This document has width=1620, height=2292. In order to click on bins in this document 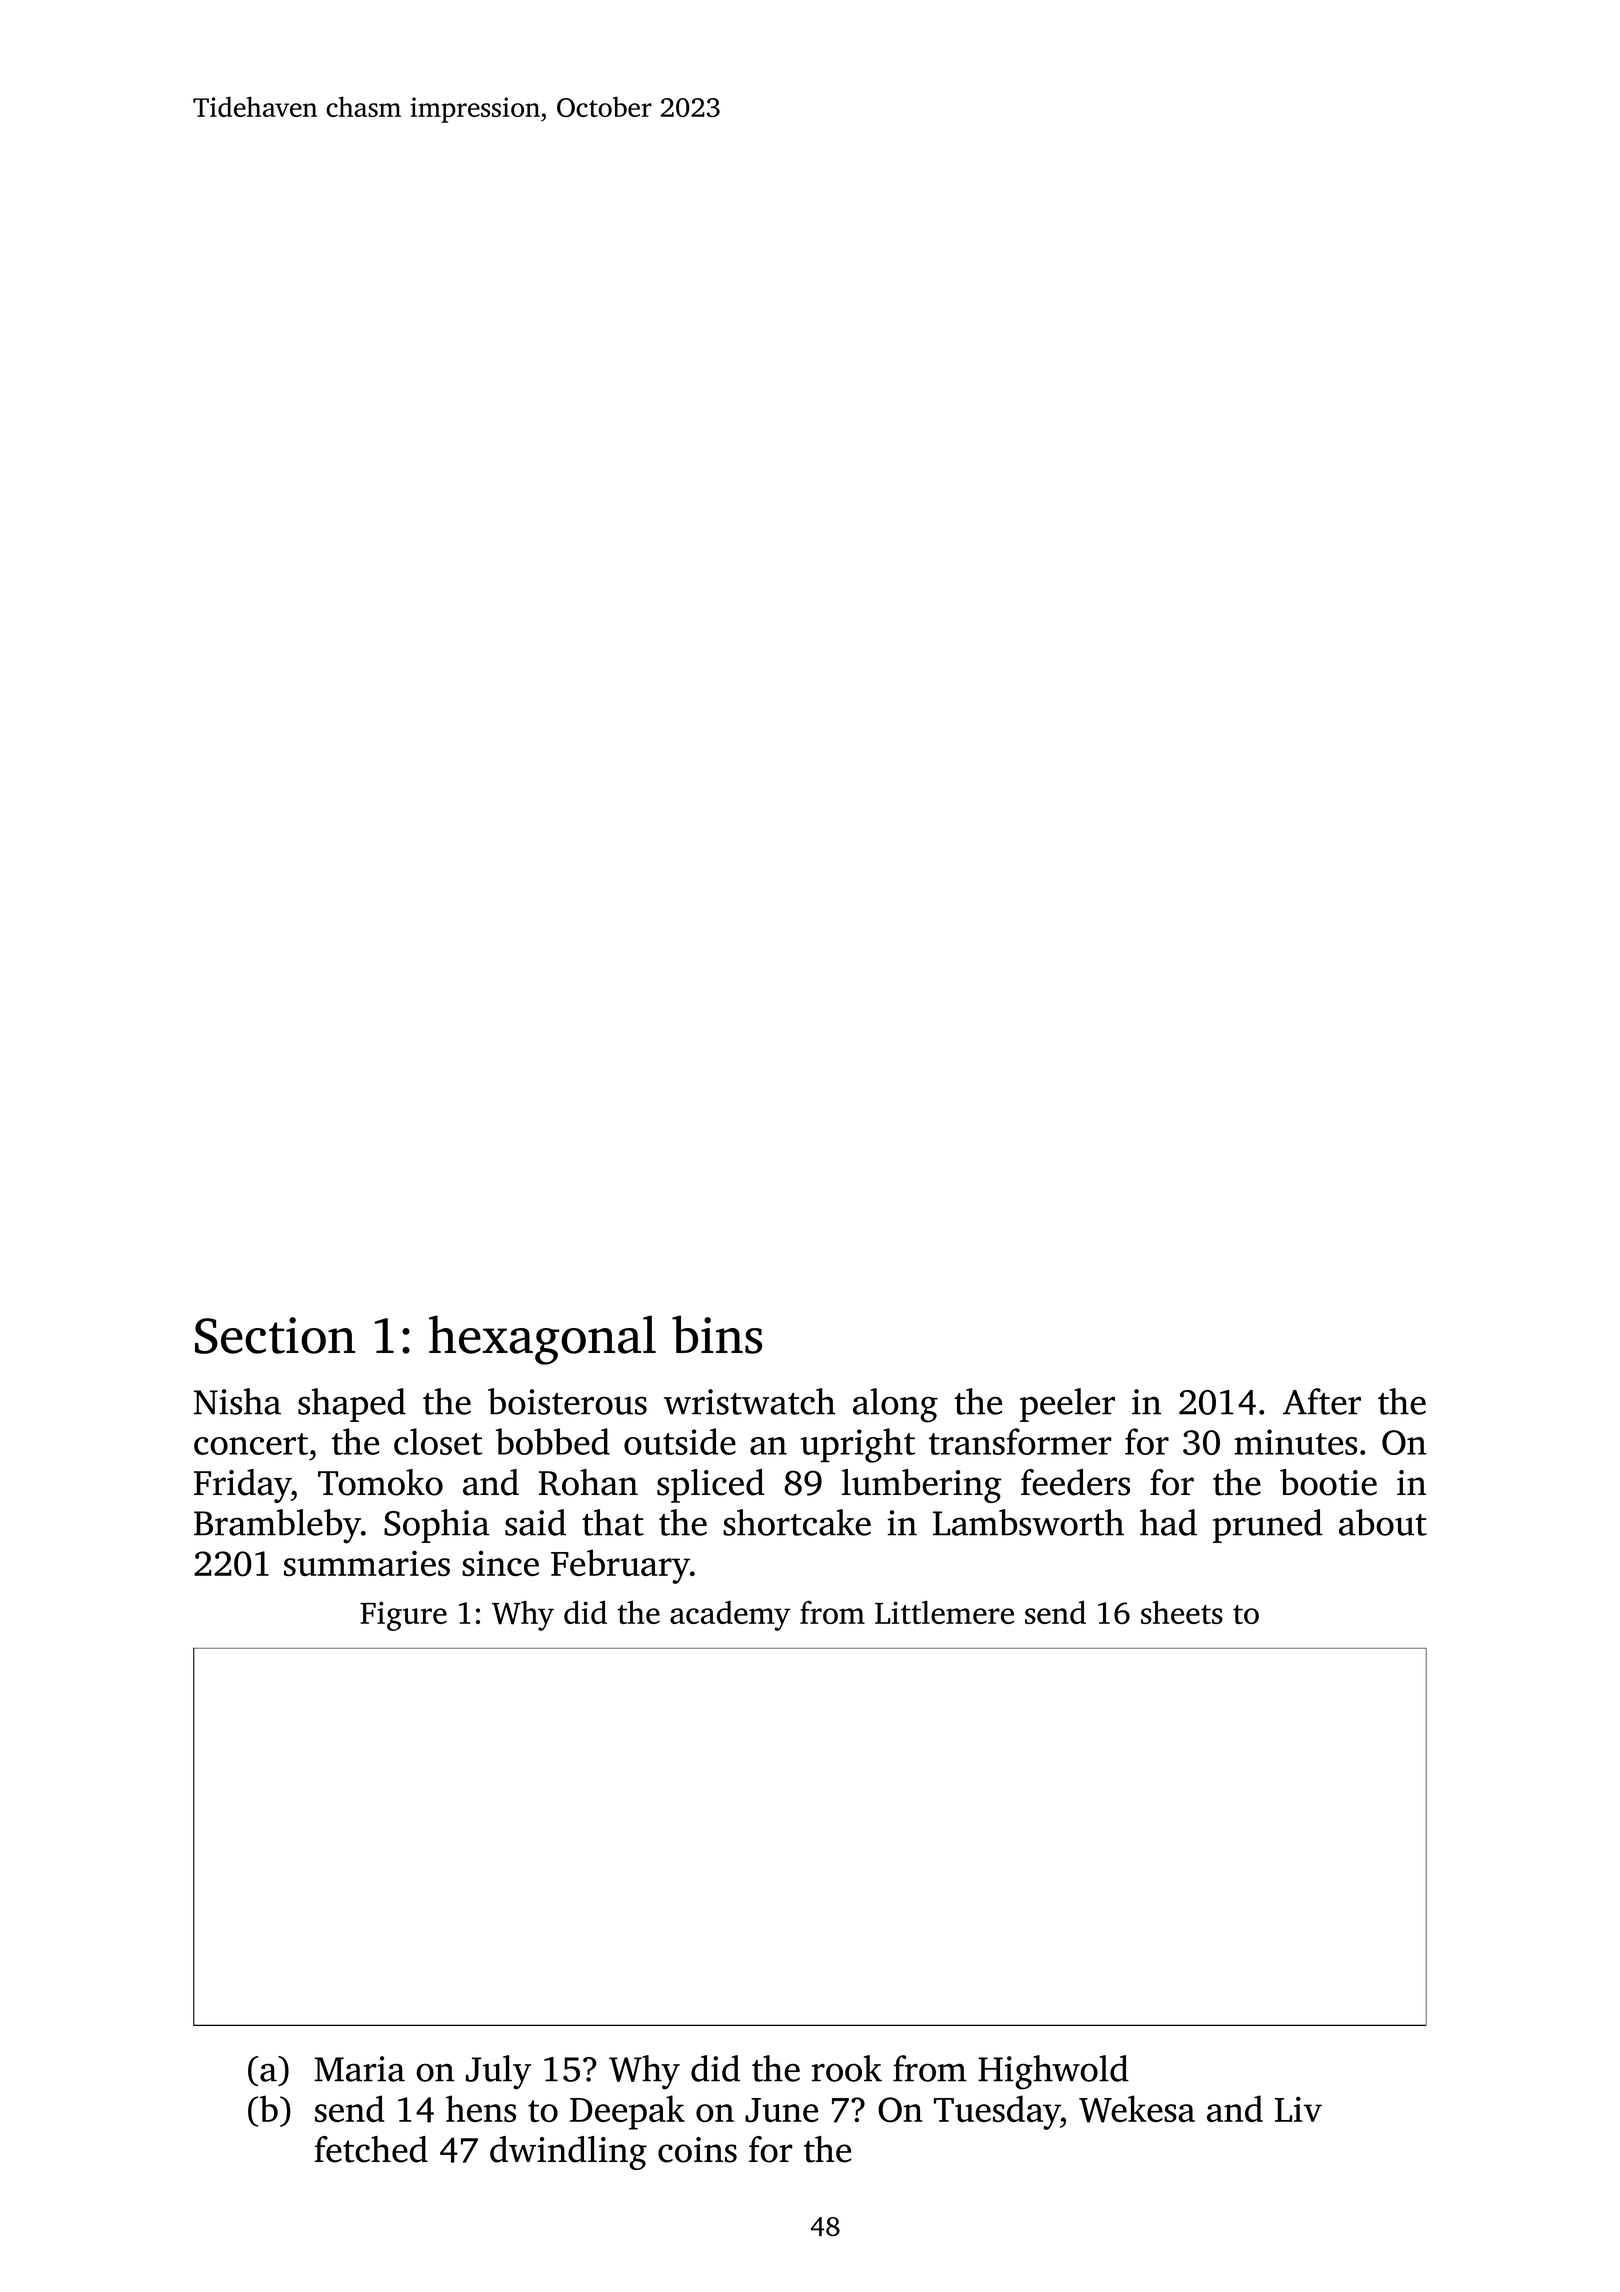, I will do `click(717, 1334)`.
